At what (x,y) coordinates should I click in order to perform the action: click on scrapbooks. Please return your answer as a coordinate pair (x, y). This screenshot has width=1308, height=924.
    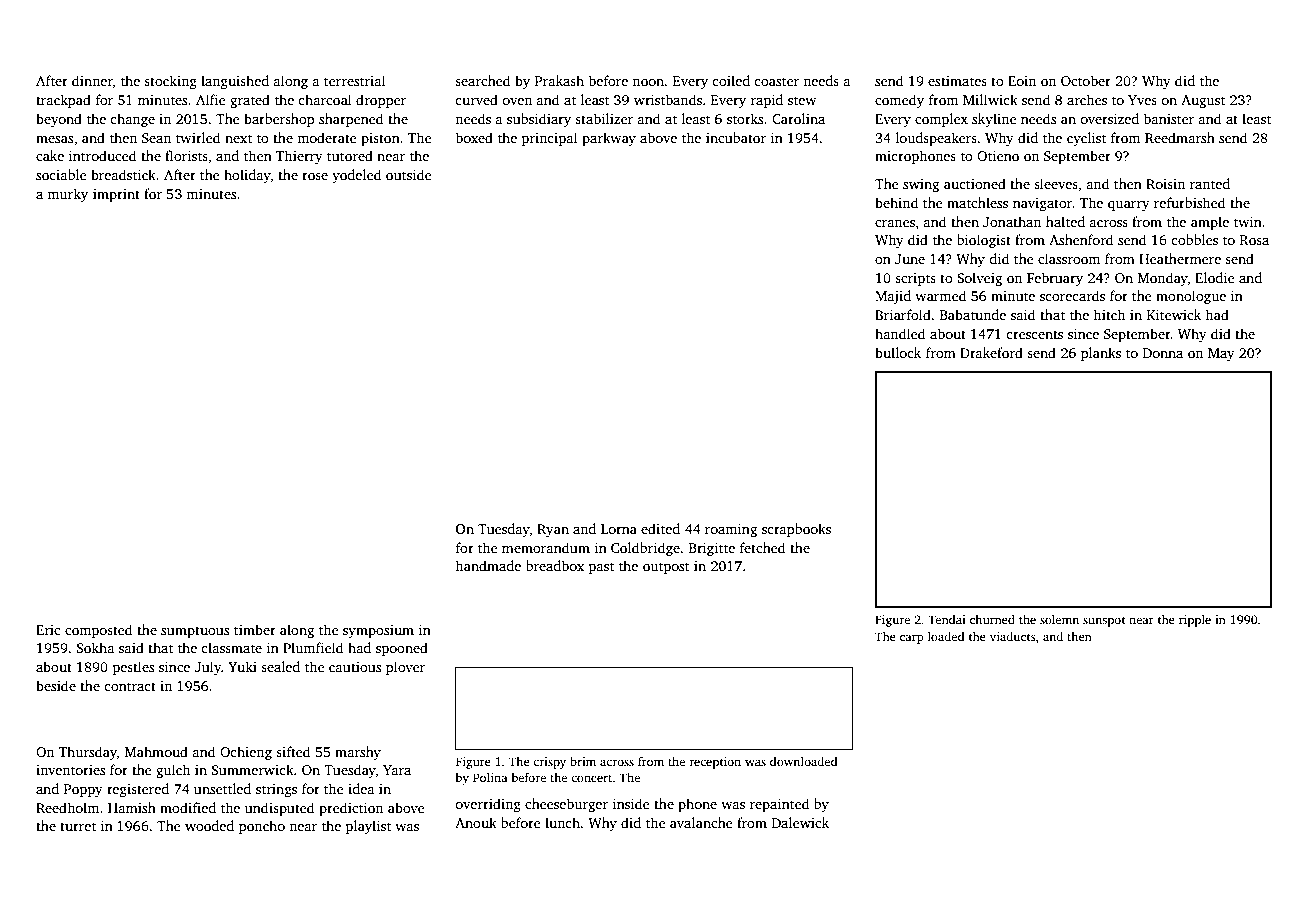
    Looking at the image, I should click on (796, 530).
